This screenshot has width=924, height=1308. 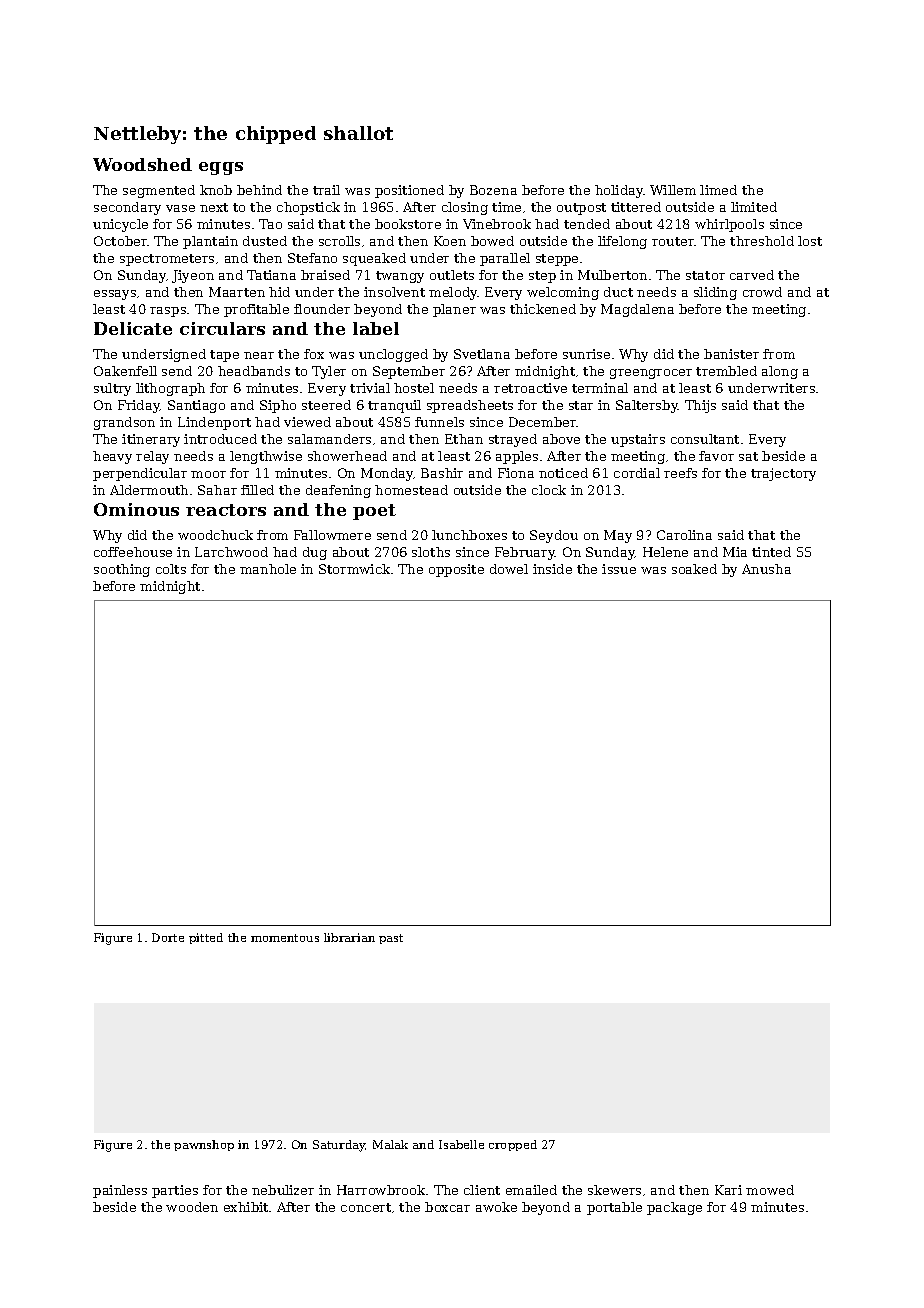 I want to click on lifelong, so click(x=622, y=242).
